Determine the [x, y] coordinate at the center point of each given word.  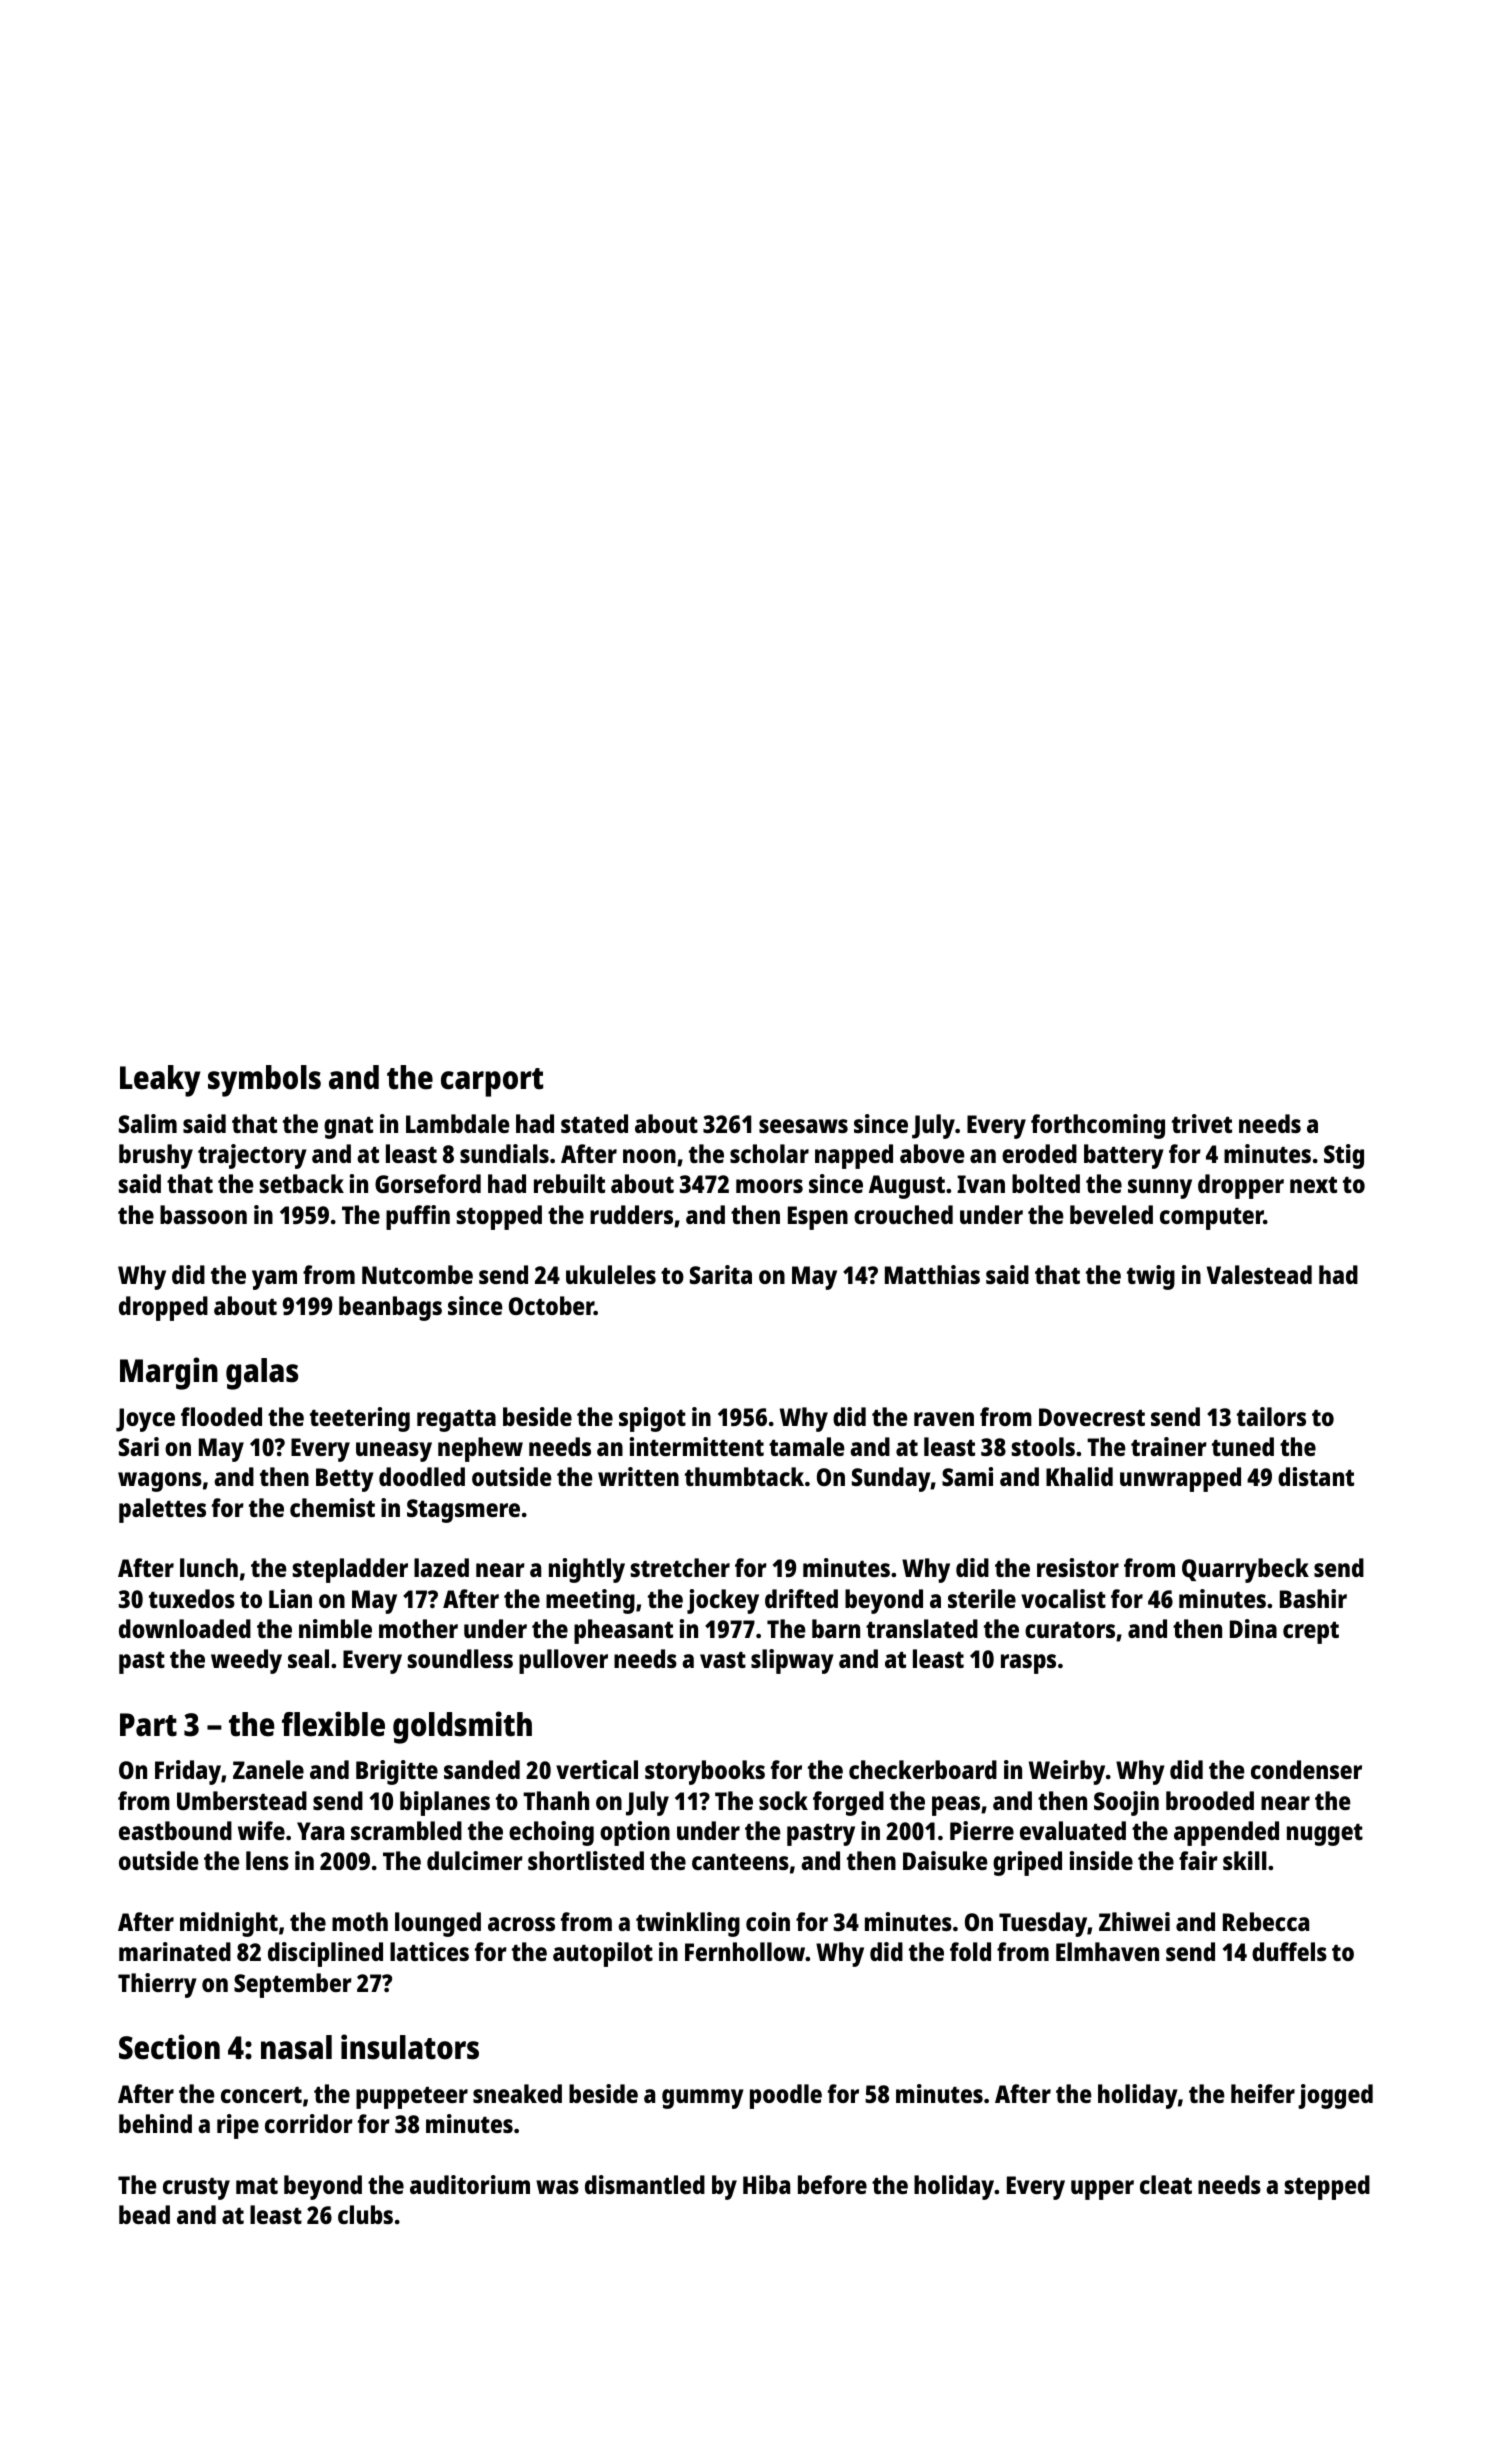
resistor [1078, 1567]
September [293, 1985]
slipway [792, 1661]
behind [155, 2123]
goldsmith [462, 1727]
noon [649, 1156]
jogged [1335, 2096]
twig [1151, 1277]
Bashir [1313, 1598]
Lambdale [458, 1123]
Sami [967, 1476]
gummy [703, 2099]
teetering [360, 1419]
